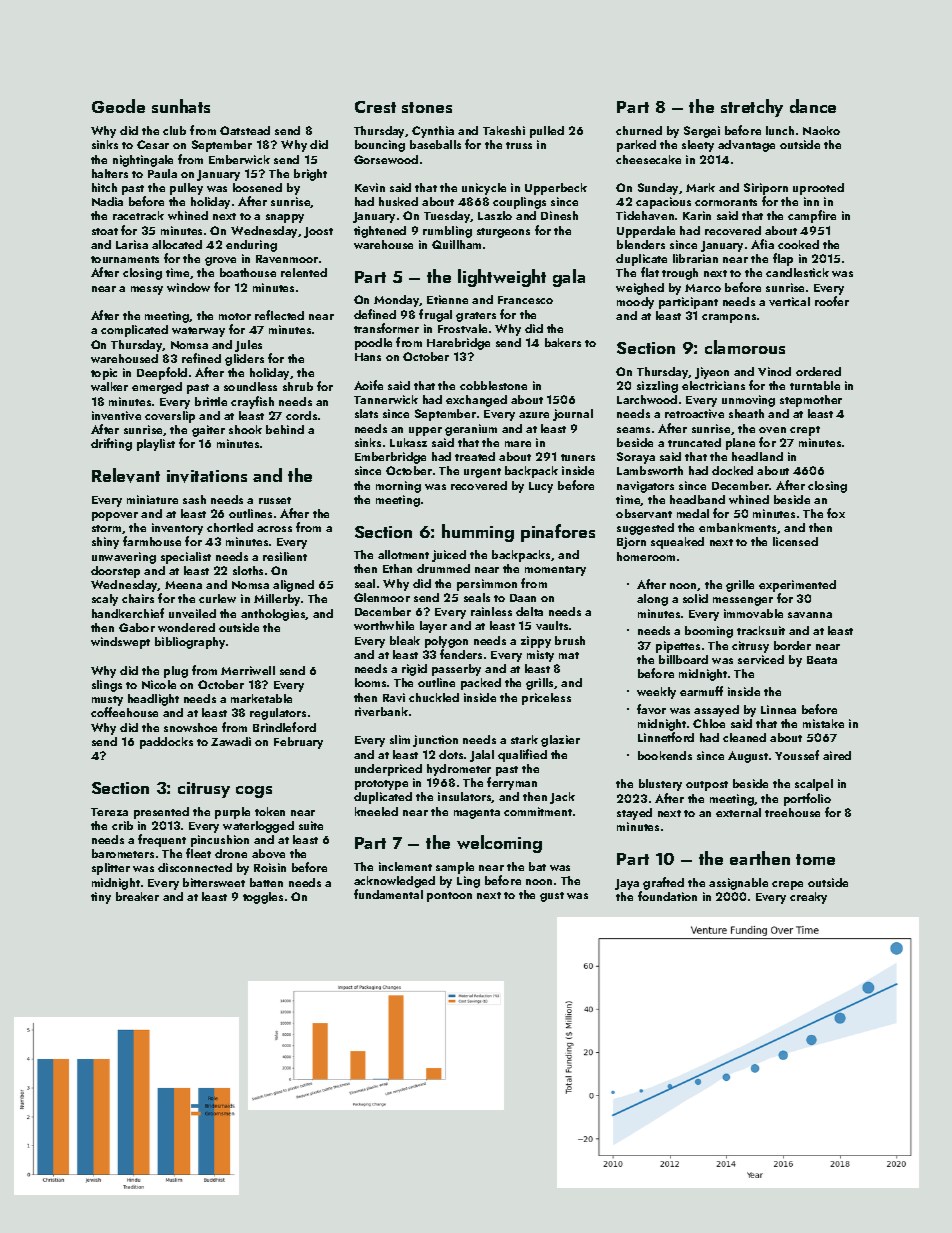  I want to click on Sergei, so click(702, 132).
